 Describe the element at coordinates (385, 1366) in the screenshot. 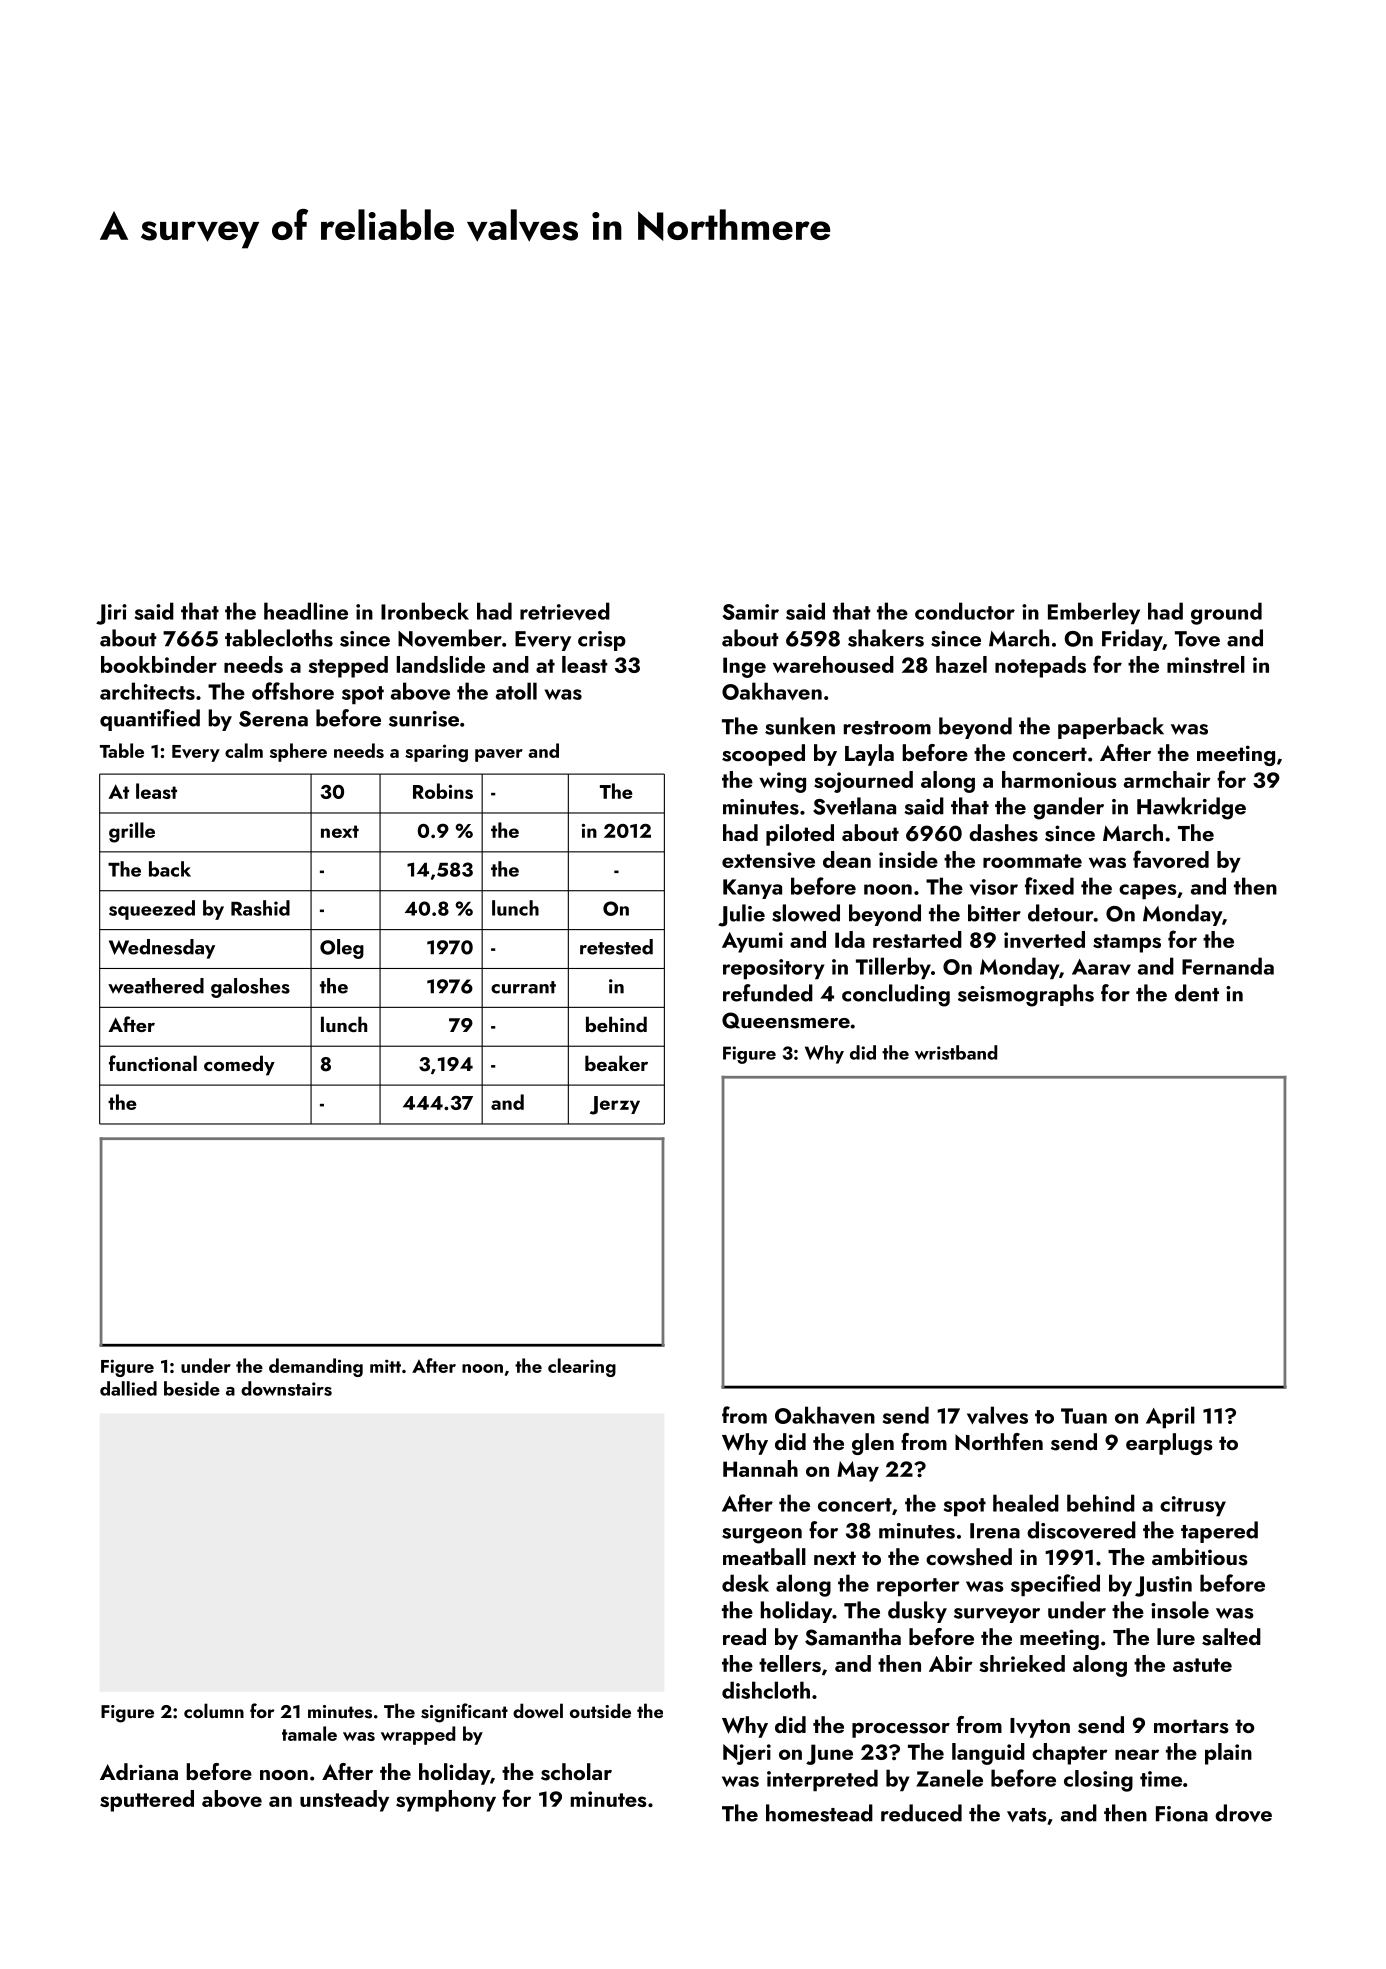

I see `mitt` at that location.
